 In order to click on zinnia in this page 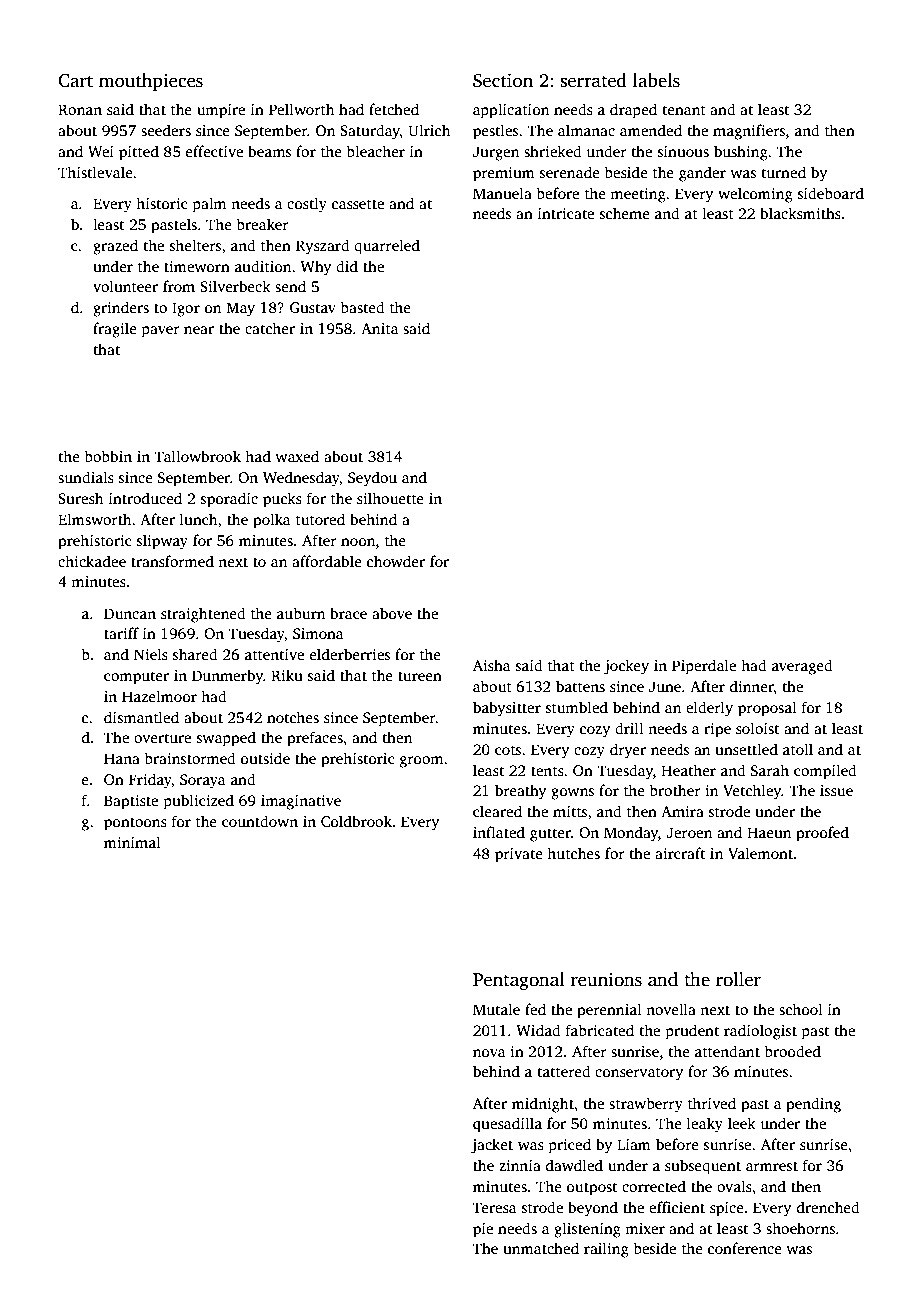, I will do `click(520, 1165)`.
